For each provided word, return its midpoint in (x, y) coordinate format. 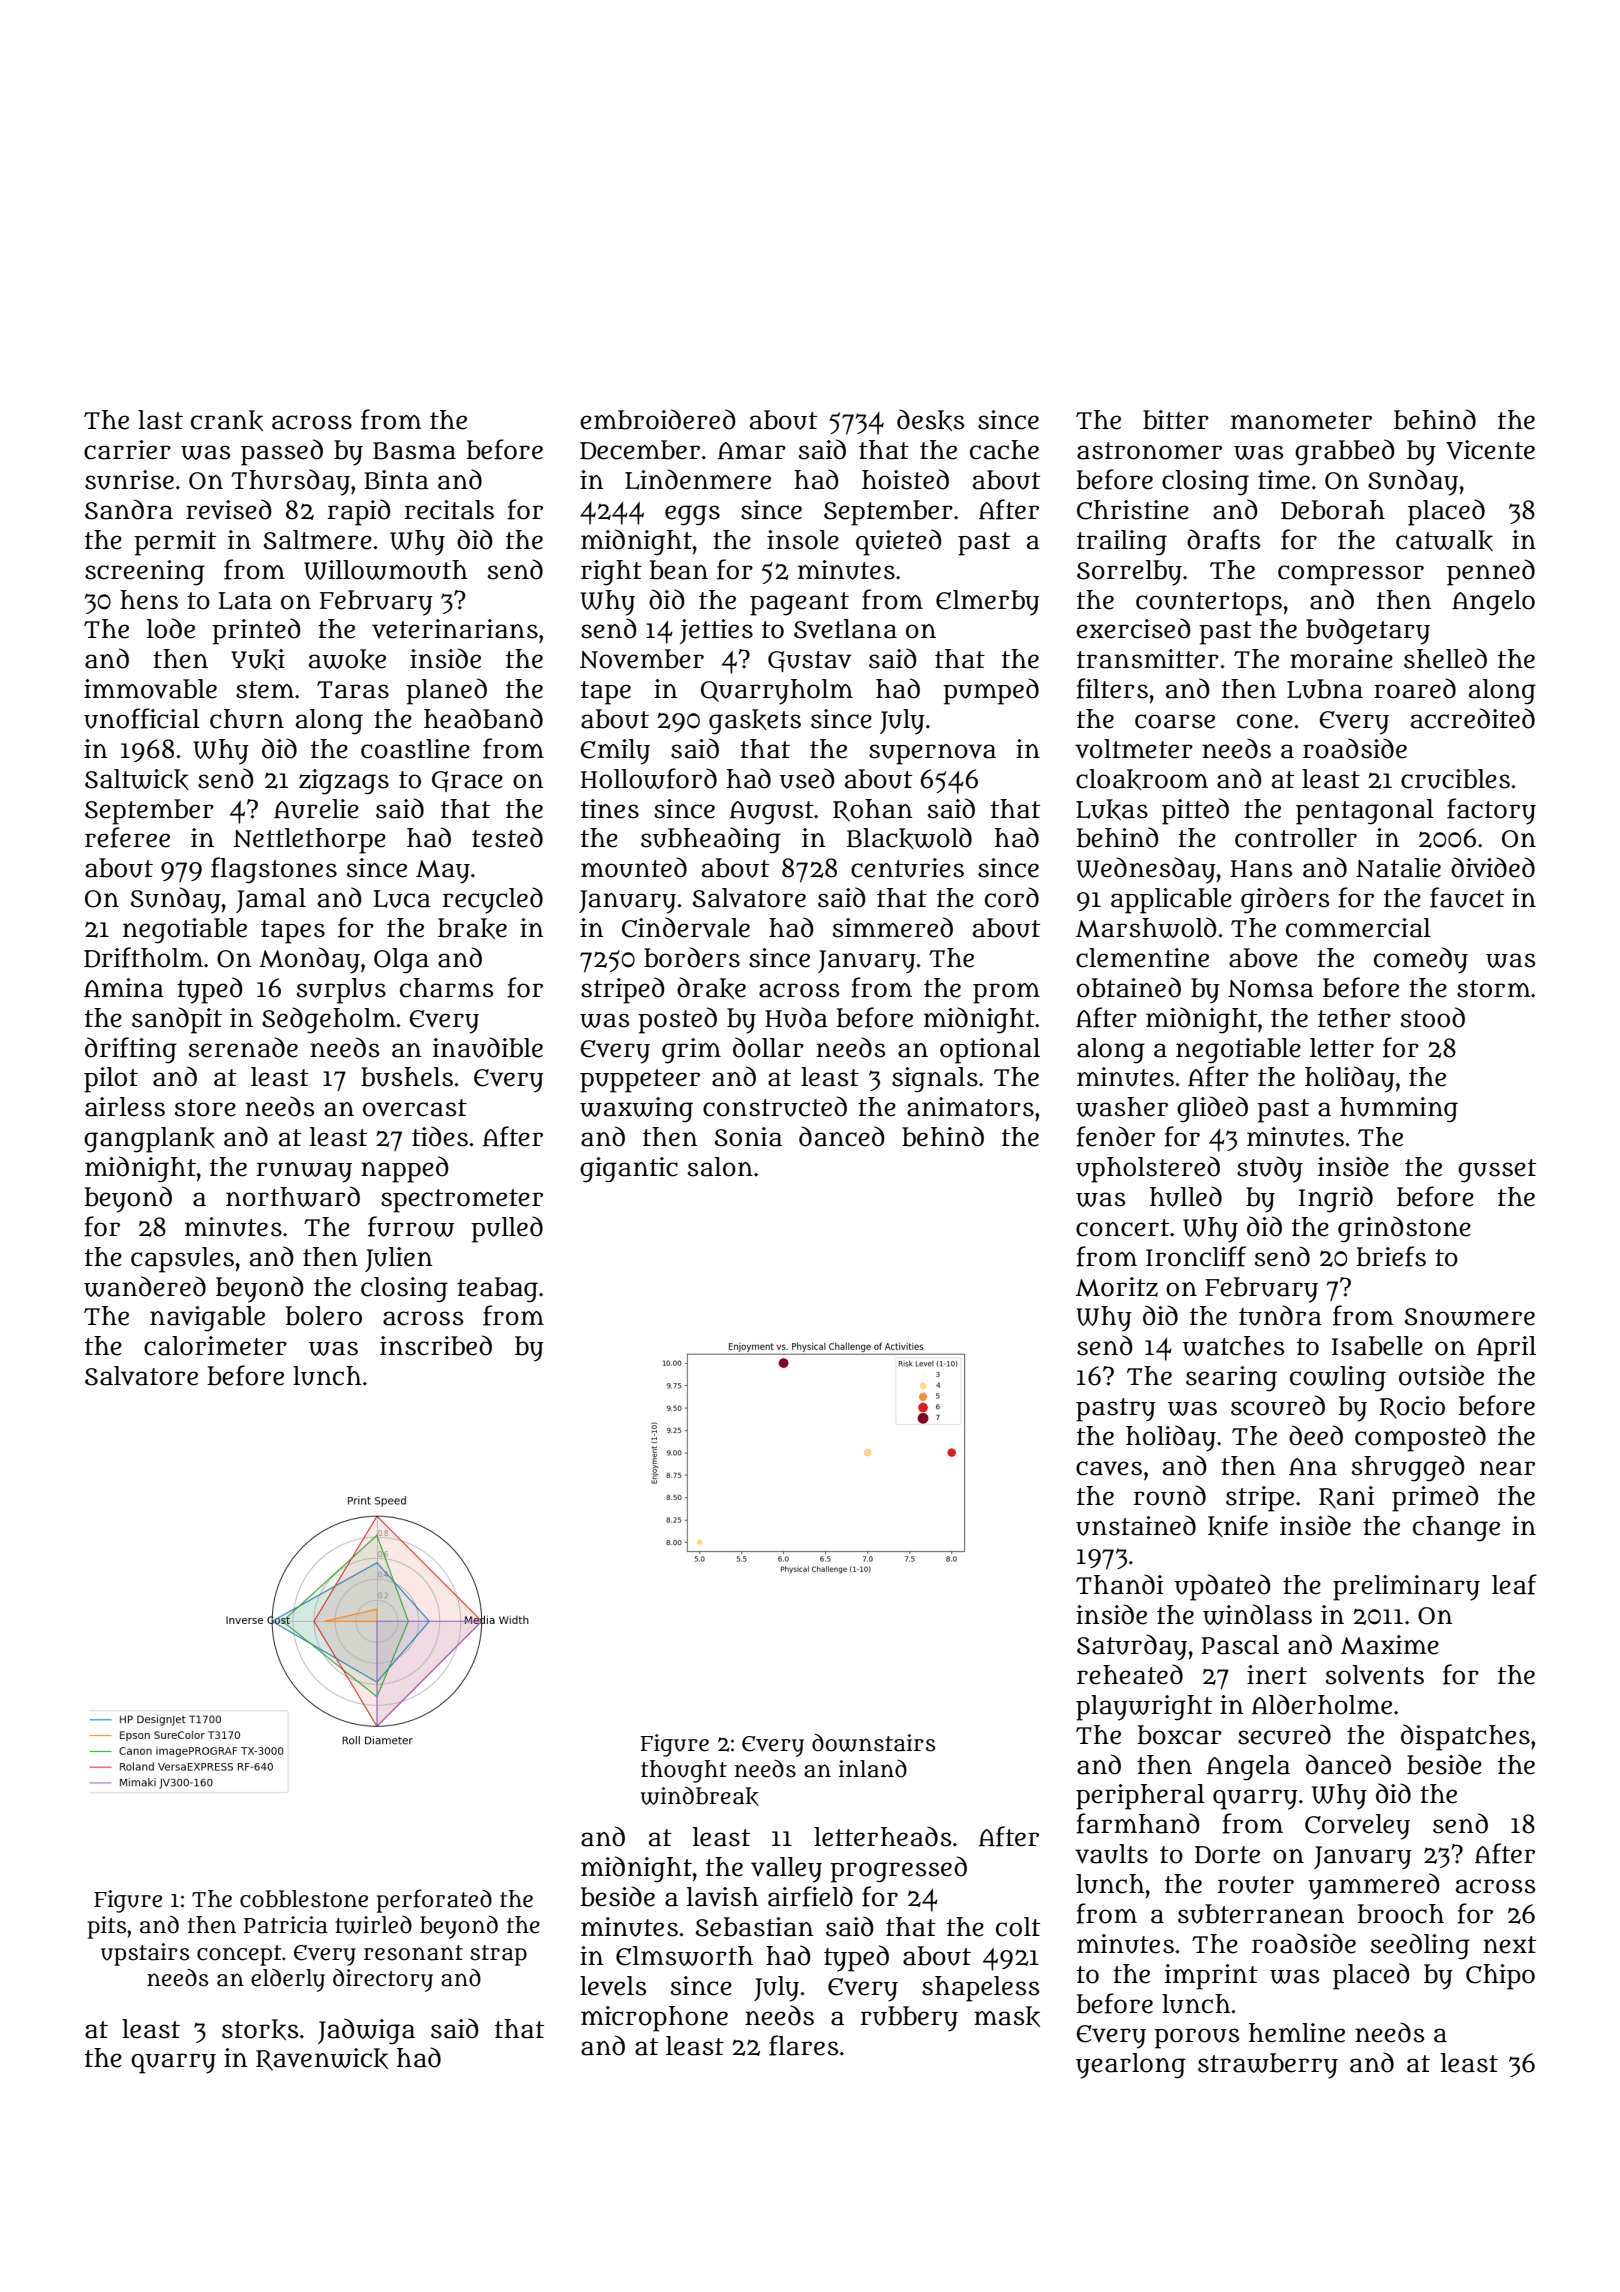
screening (145, 573)
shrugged (1408, 1468)
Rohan (872, 810)
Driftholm (143, 957)
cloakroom (1142, 779)
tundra (1280, 1315)
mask (1007, 2016)
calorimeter (215, 1346)
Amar (752, 451)
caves (1109, 1468)
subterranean (1261, 1914)
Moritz (1117, 1287)
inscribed (436, 1345)
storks (260, 2029)
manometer (1301, 421)
